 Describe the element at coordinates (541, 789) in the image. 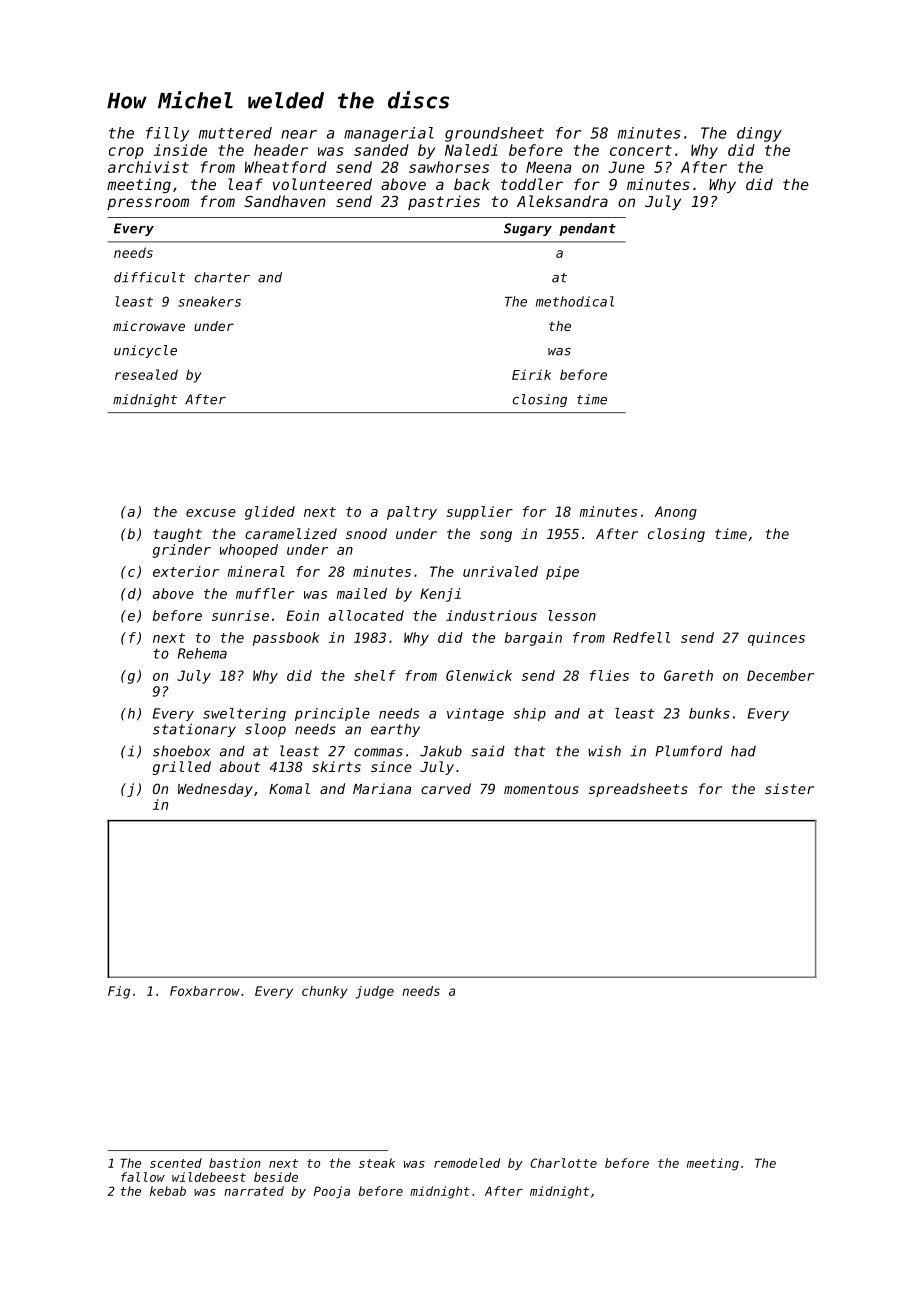

I see `momentous` at that location.
